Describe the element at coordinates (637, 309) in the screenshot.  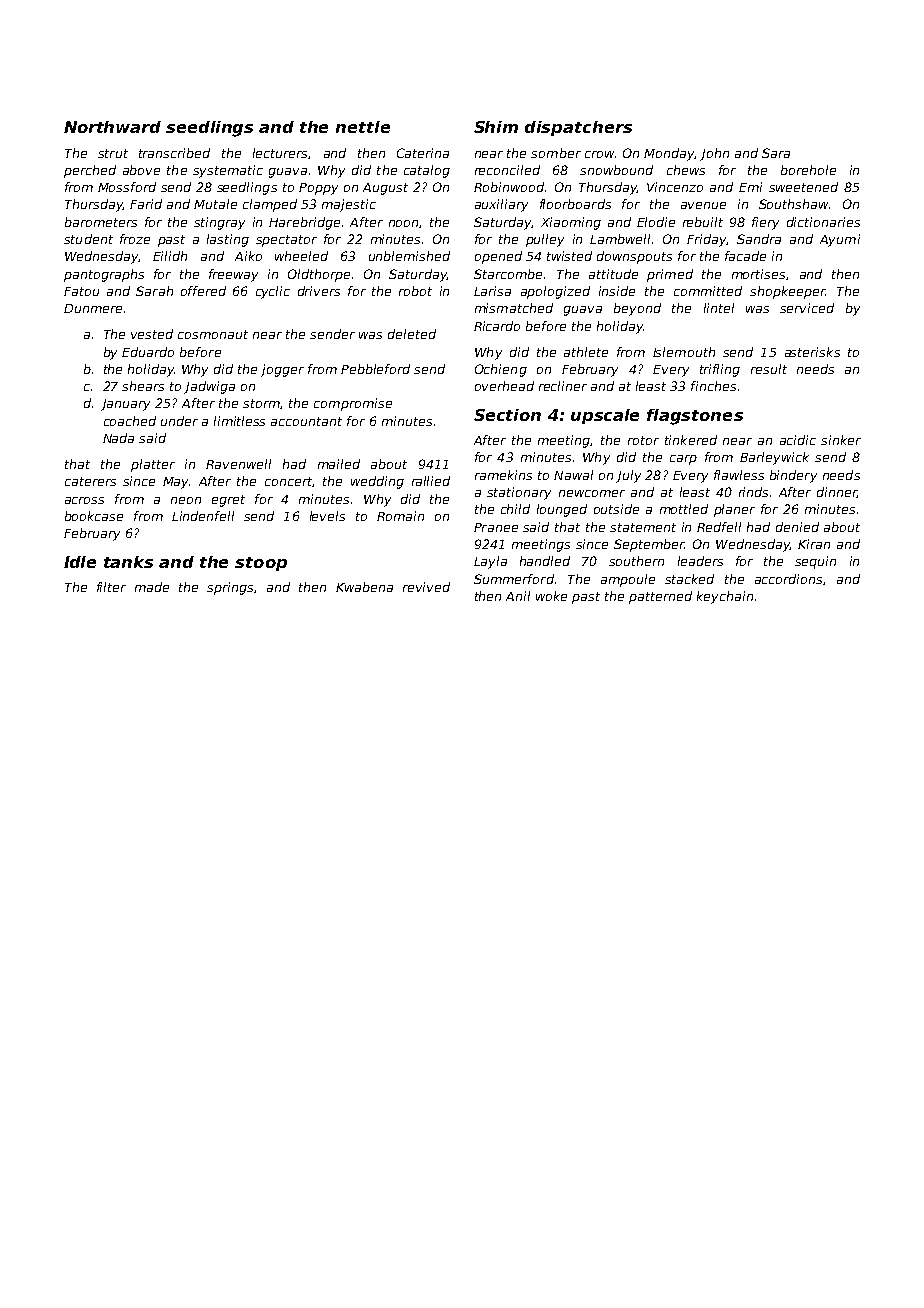
I see `beyond` at that location.
